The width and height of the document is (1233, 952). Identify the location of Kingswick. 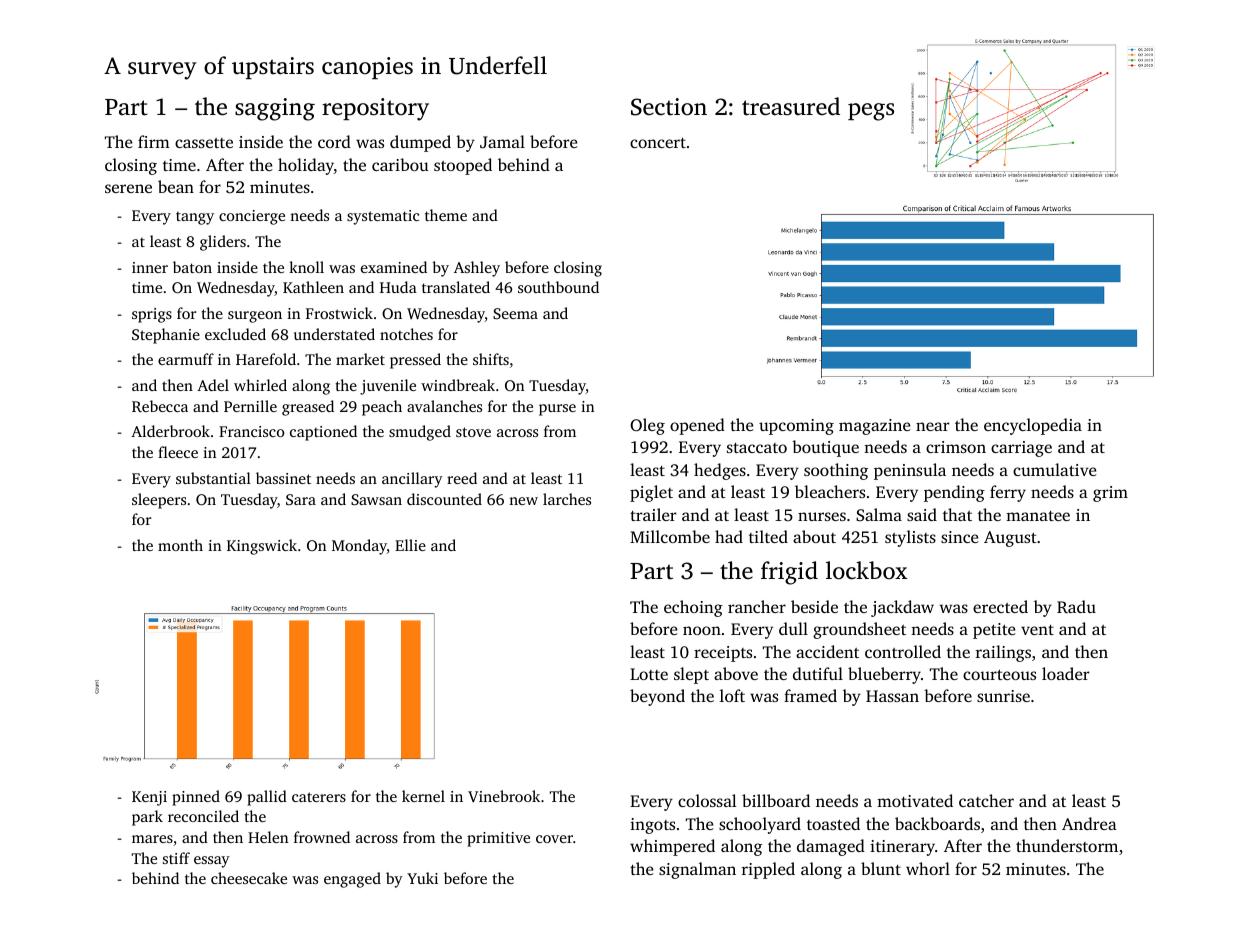
(262, 547).
